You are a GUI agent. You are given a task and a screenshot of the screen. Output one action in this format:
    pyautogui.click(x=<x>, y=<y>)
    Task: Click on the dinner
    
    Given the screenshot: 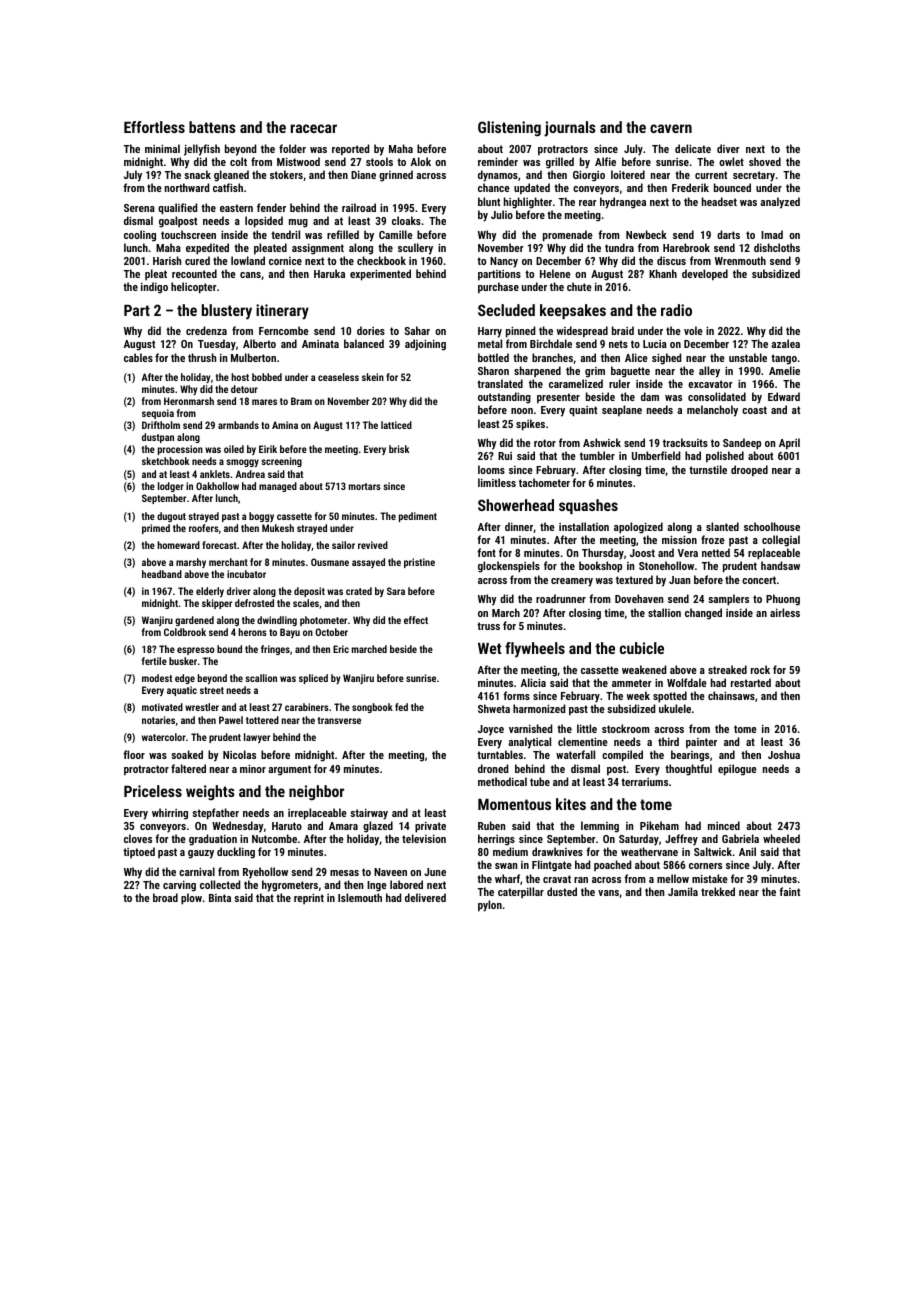 What is the action you would take?
    pyautogui.click(x=519, y=526)
